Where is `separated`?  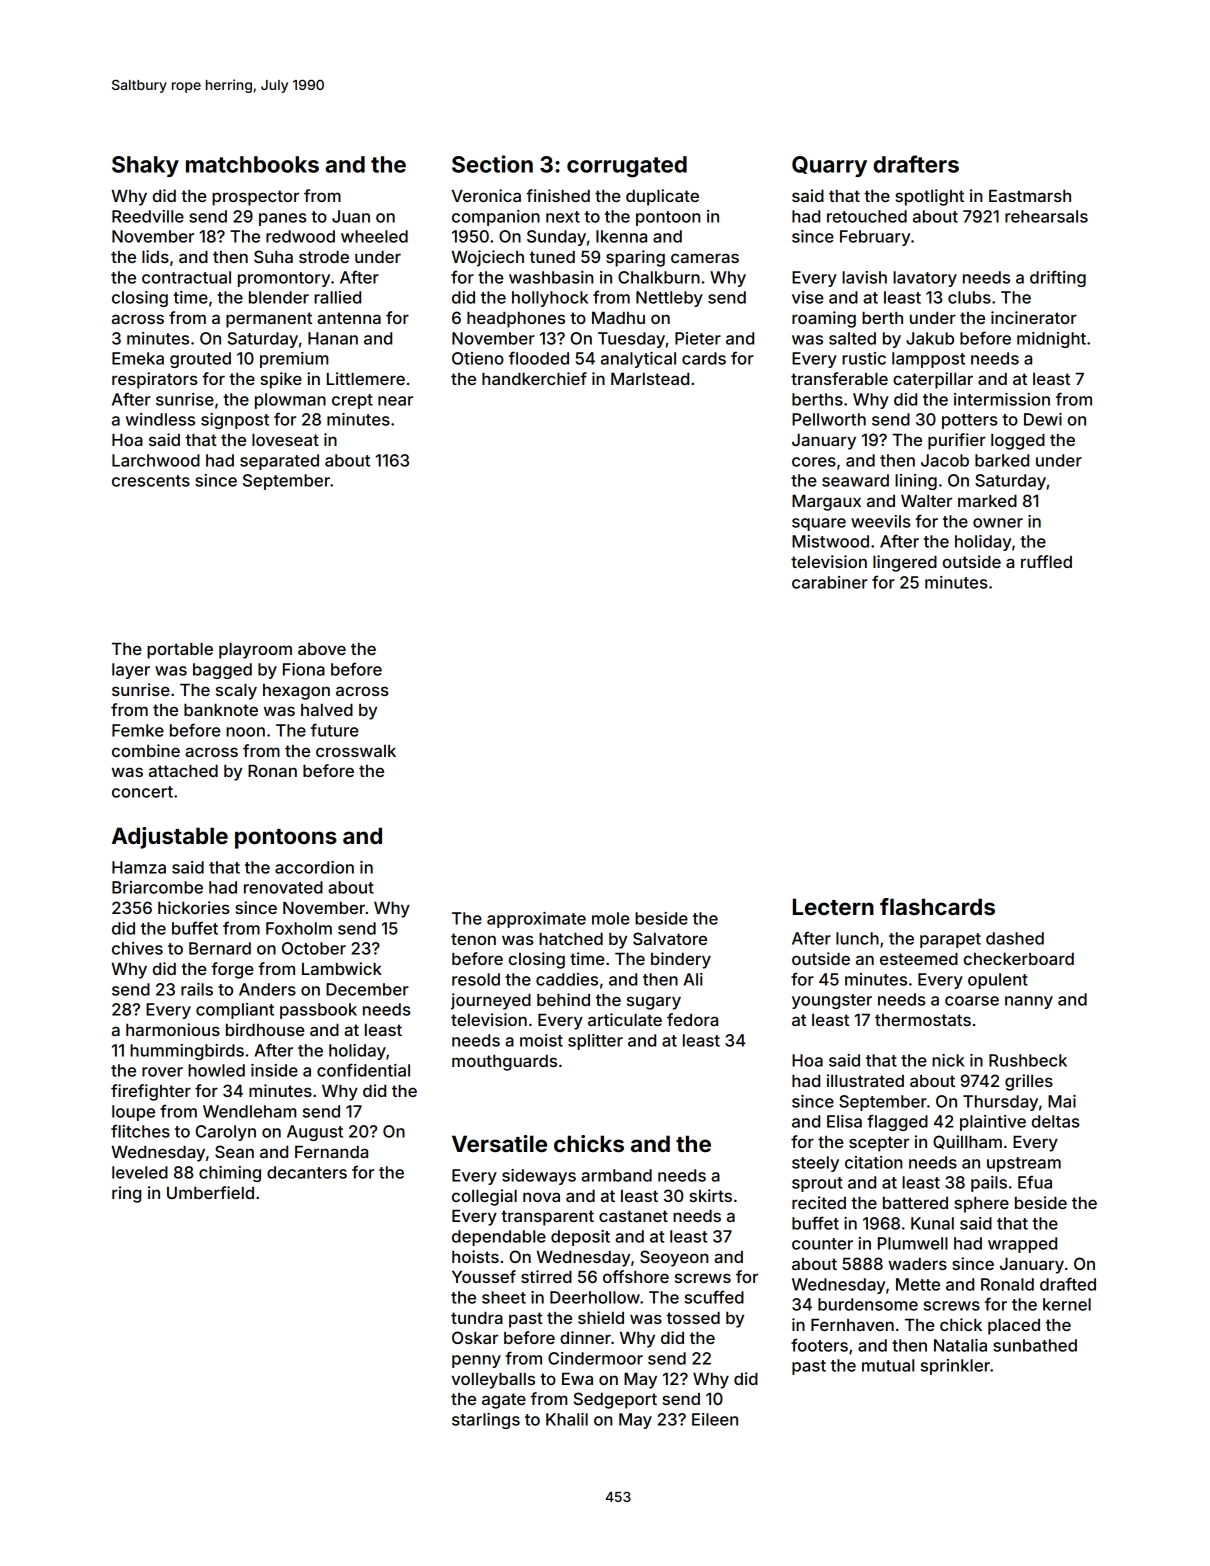
separated is located at coordinates (279, 462).
